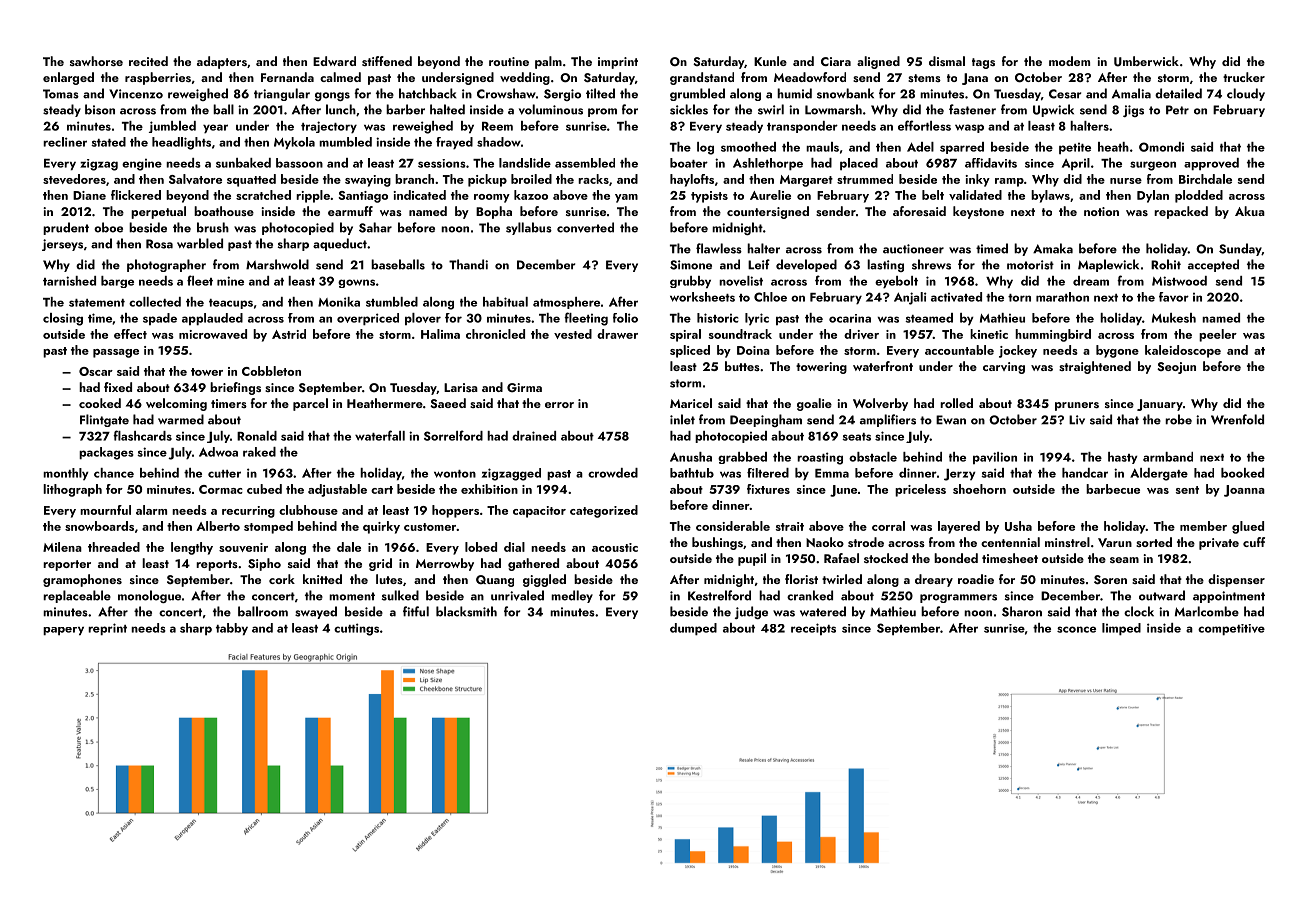 The width and height of the page is (1308, 924). Describe the element at coordinates (497, 126) in the page. I see `Reem` at that location.
